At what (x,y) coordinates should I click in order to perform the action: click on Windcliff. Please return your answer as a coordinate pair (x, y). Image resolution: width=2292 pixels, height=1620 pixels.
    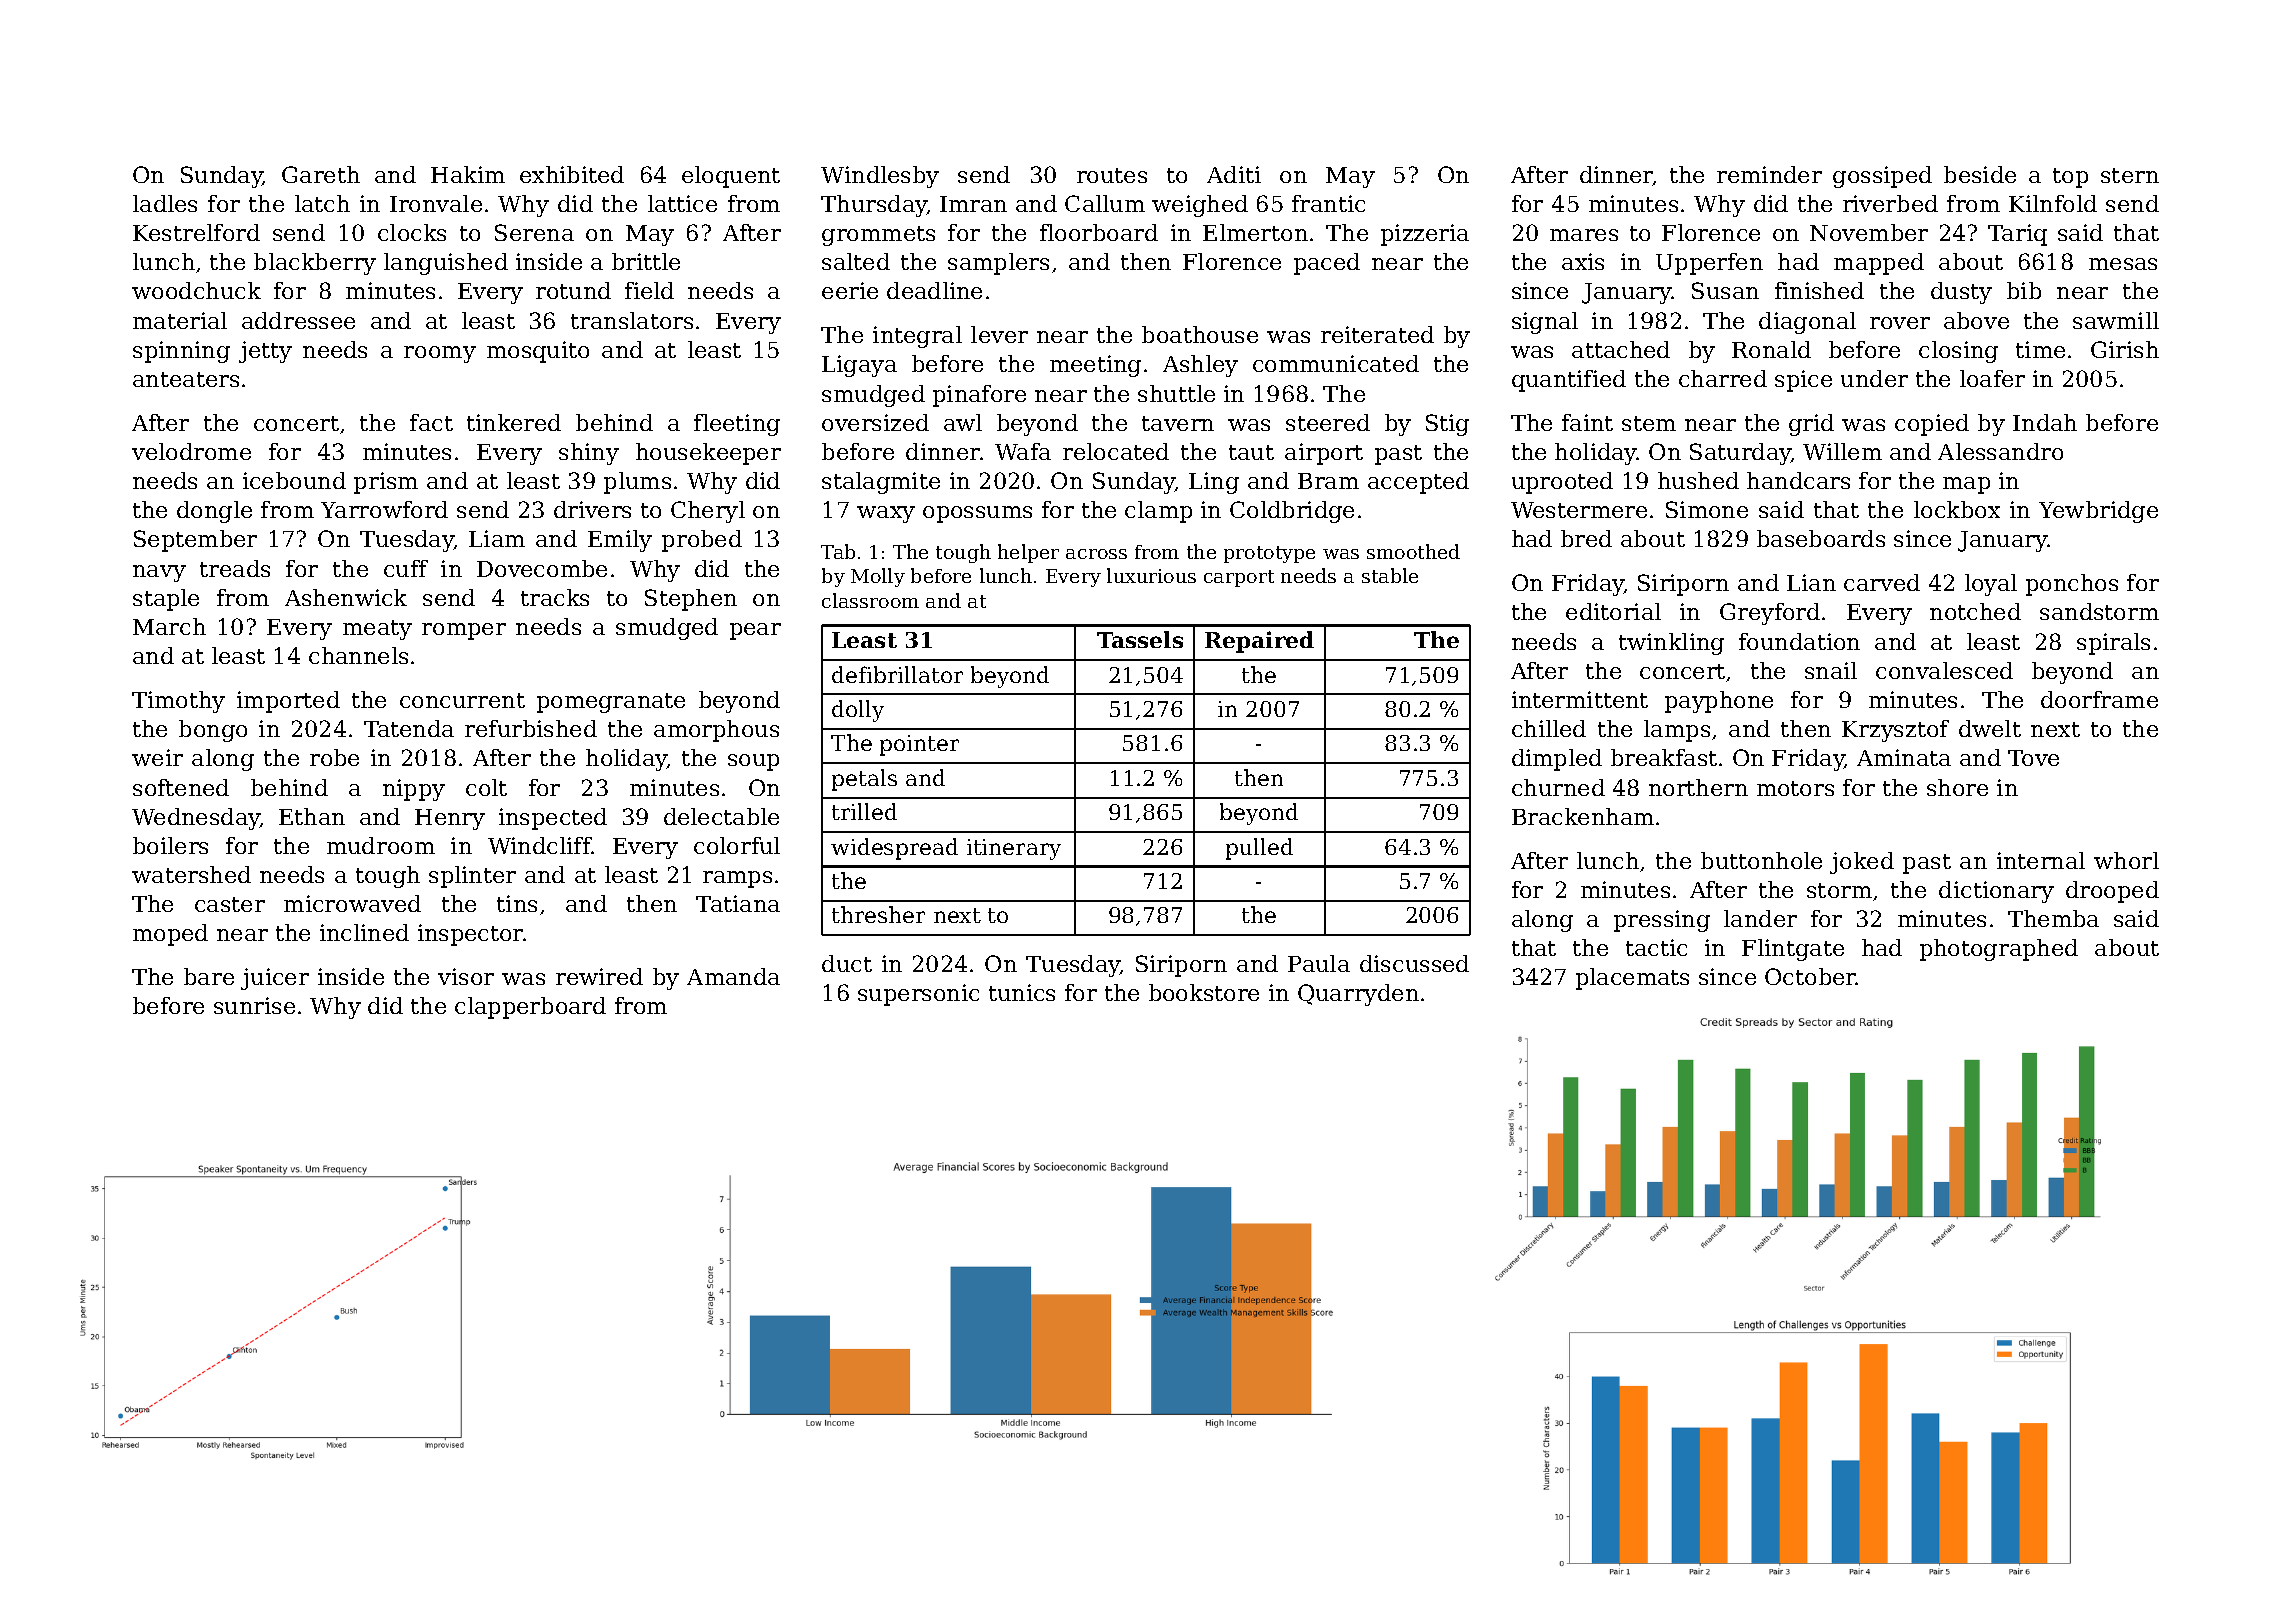
    Looking at the image, I should click on (540, 845).
